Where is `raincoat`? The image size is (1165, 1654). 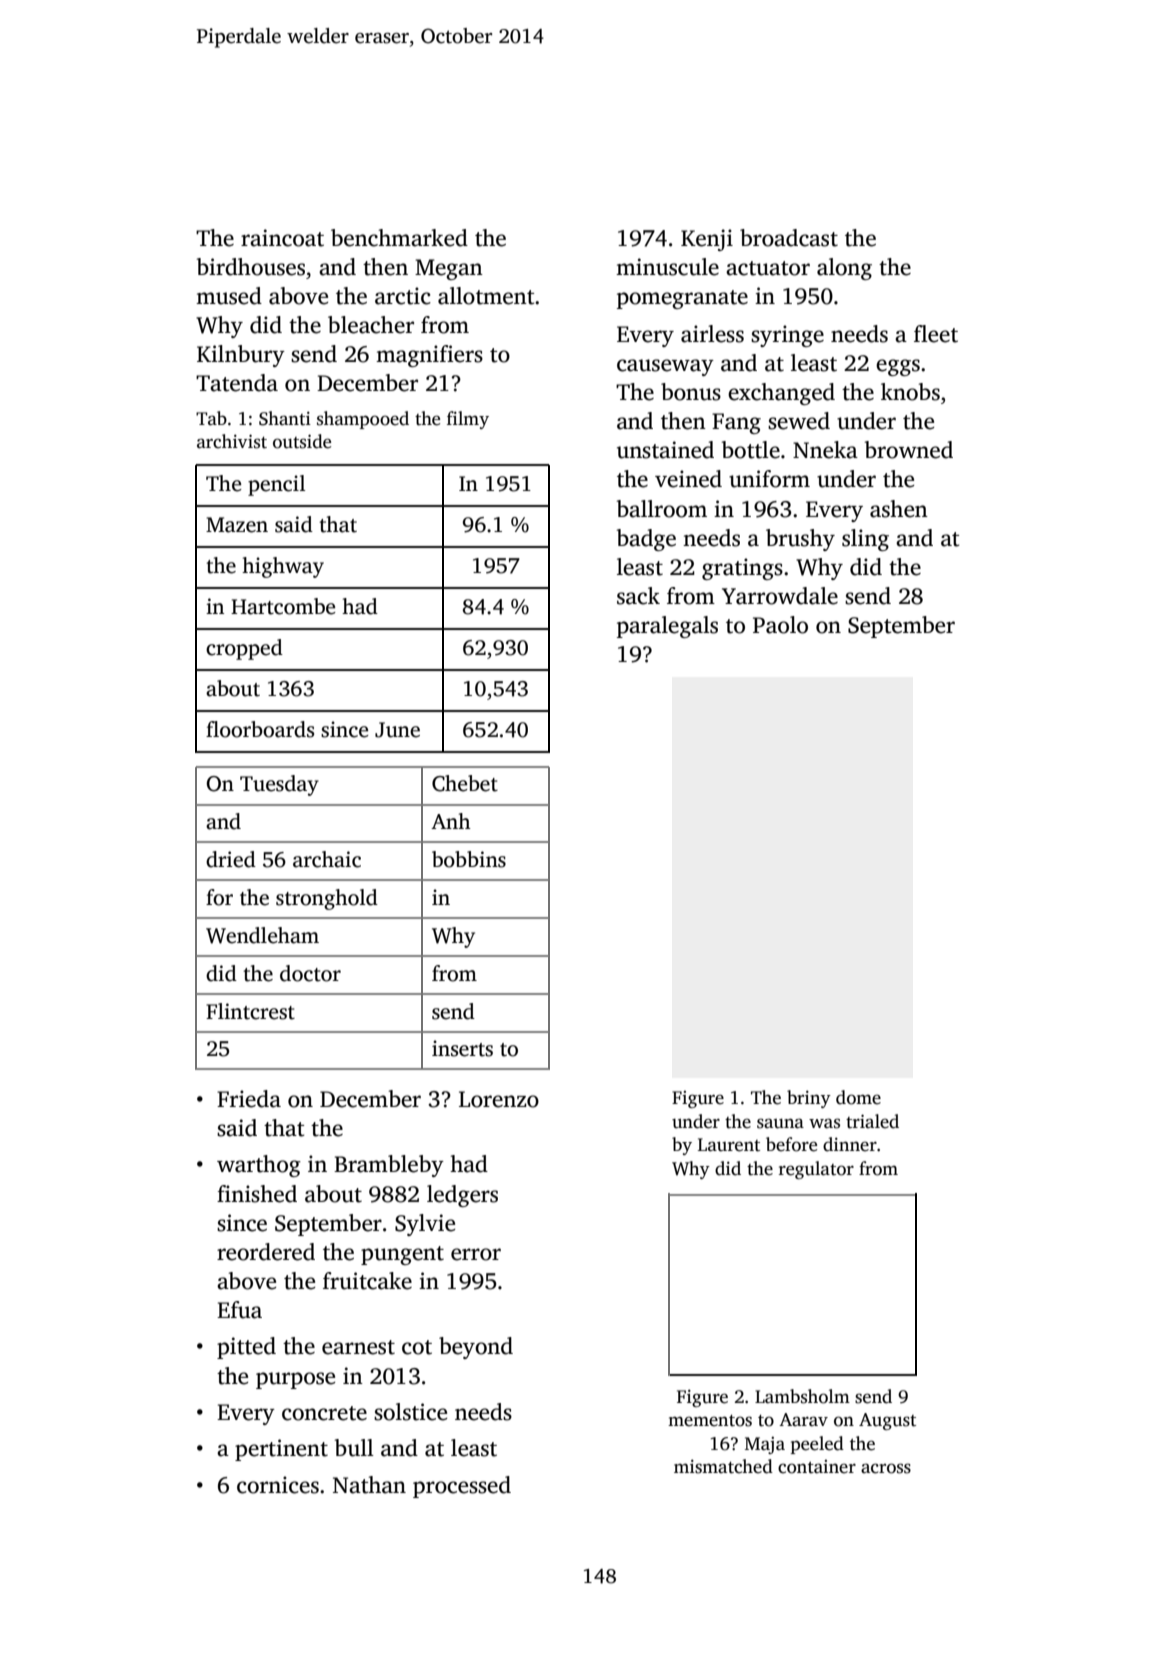
raincoat is located at coordinates (282, 238).
